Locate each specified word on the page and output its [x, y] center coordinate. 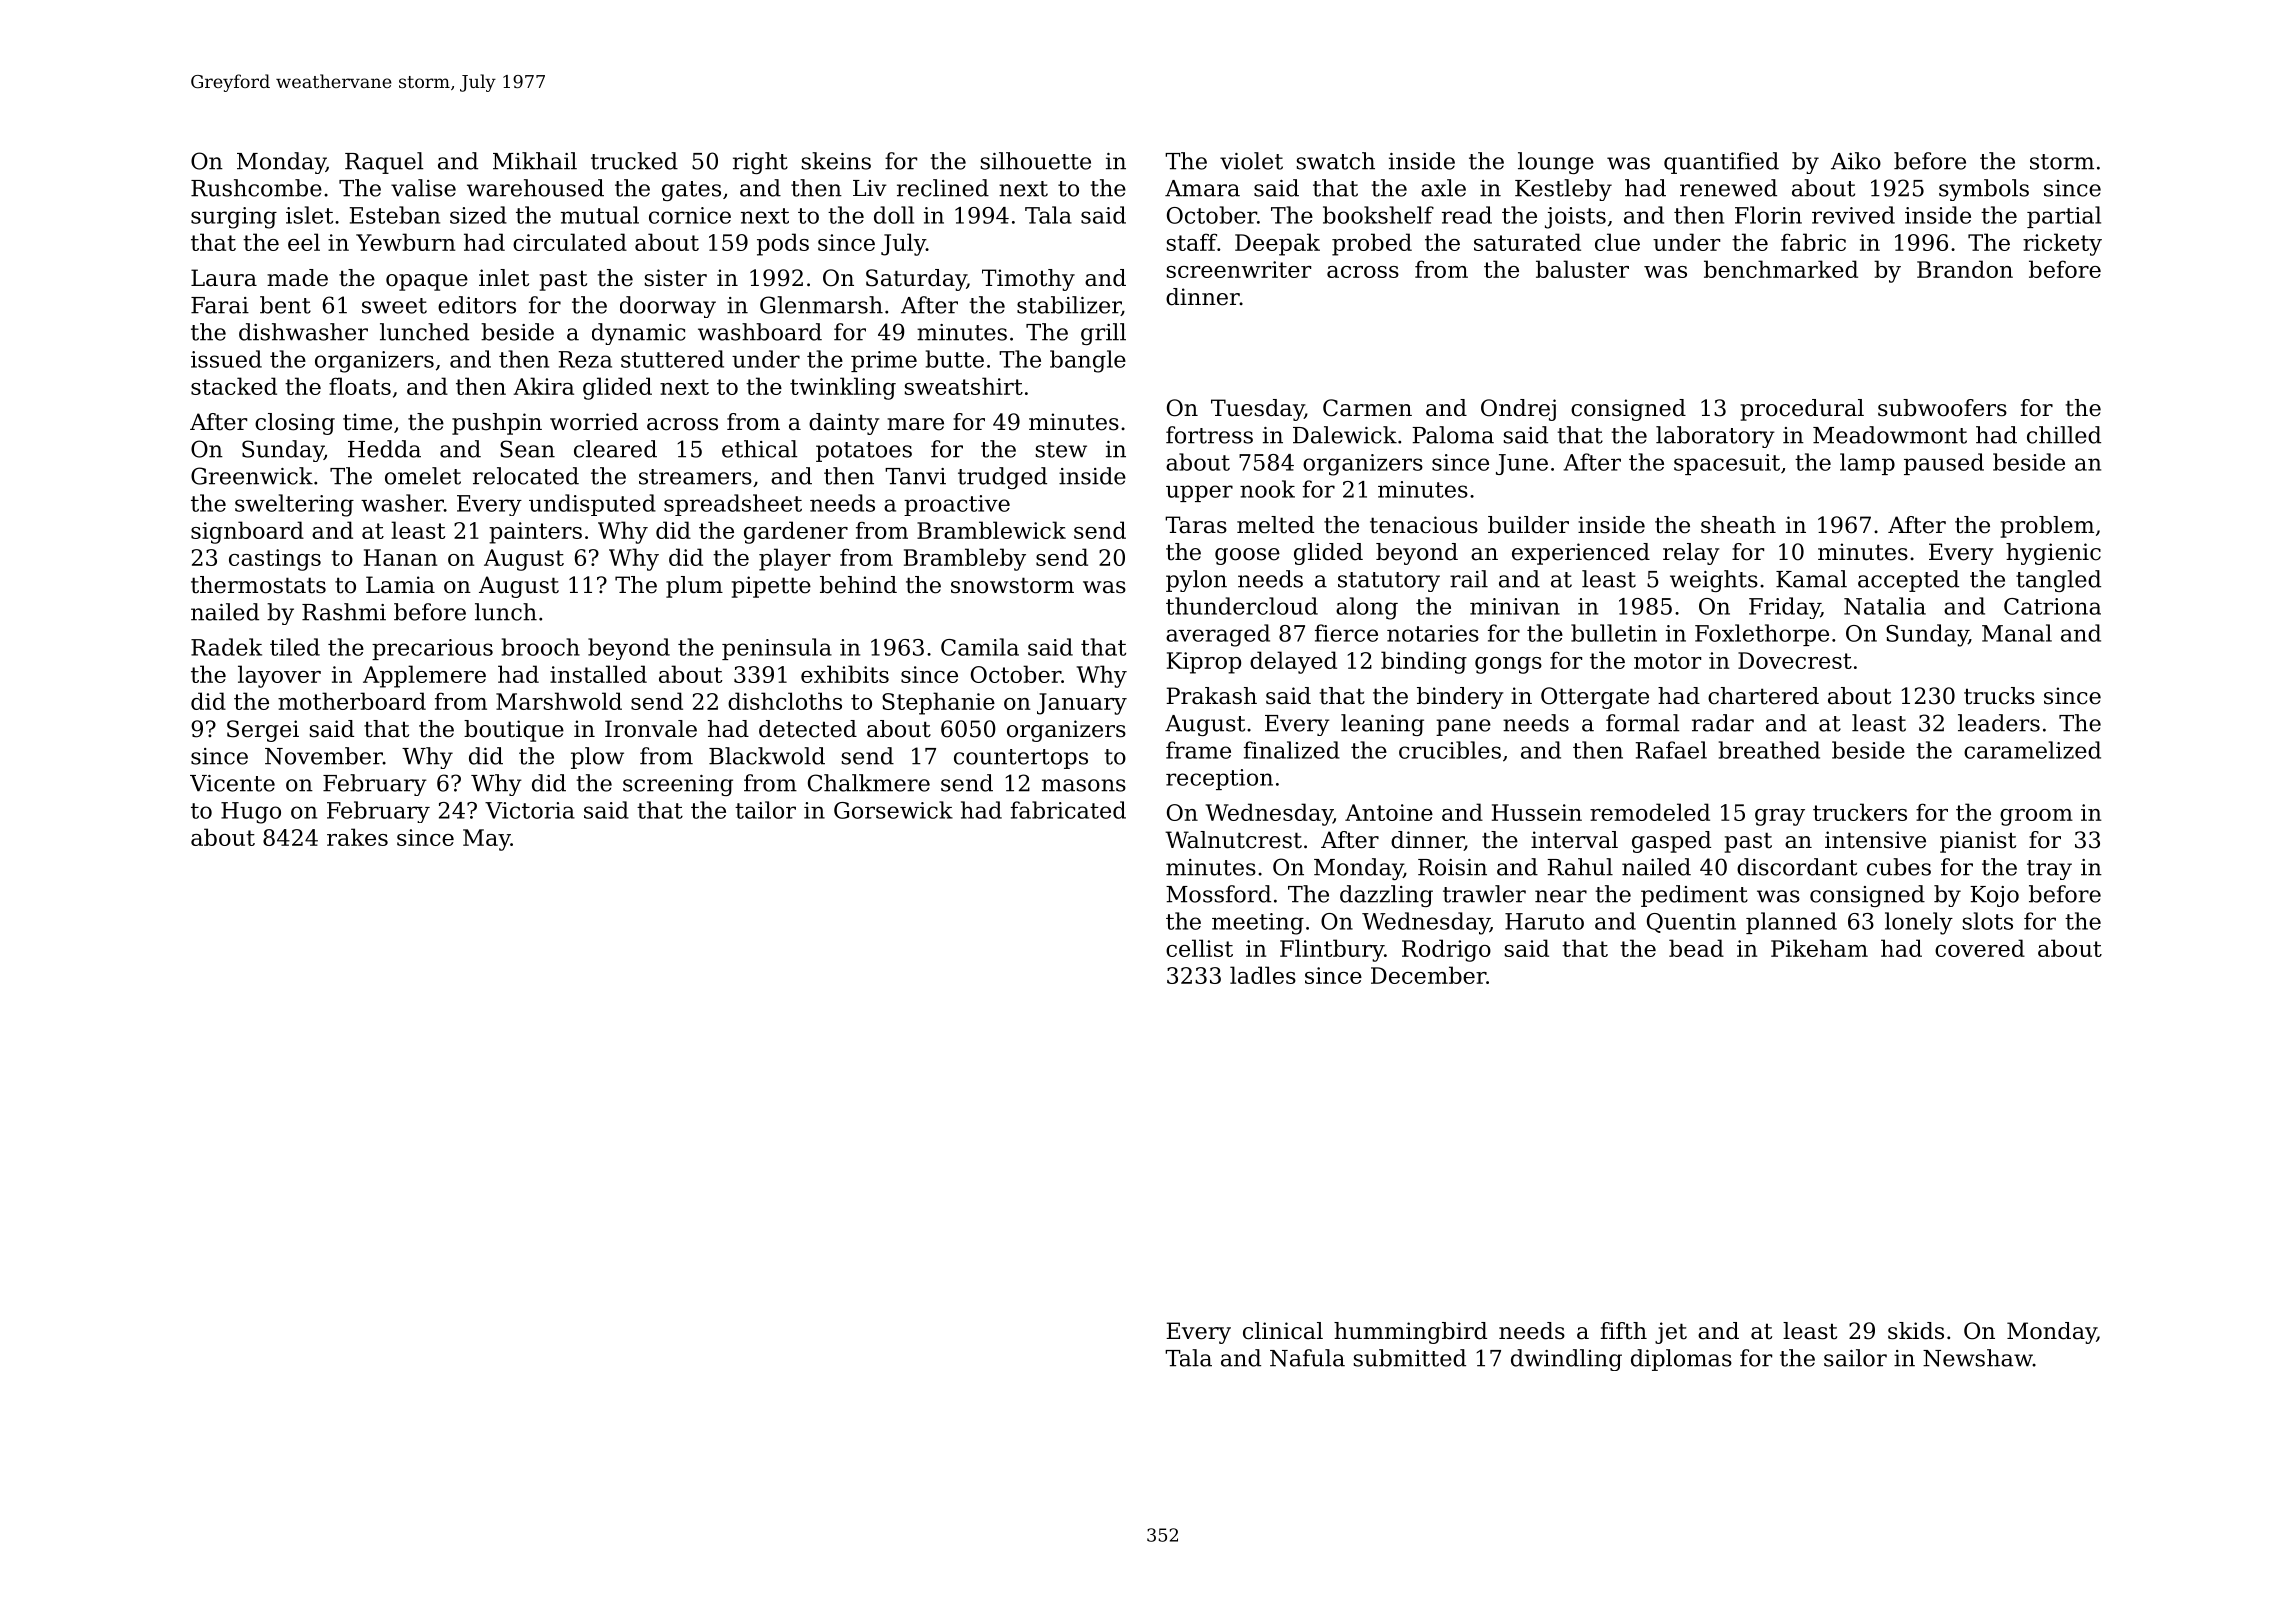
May [487, 840]
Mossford [1218, 894]
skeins [836, 161]
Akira [543, 386]
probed [1372, 244]
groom [2036, 817]
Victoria [530, 810]
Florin [1768, 215]
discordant [1797, 867]
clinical [1283, 1331]
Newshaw [1978, 1358]
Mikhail [535, 161]
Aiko [1856, 161]
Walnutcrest [1233, 840]
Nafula [1307, 1358]
